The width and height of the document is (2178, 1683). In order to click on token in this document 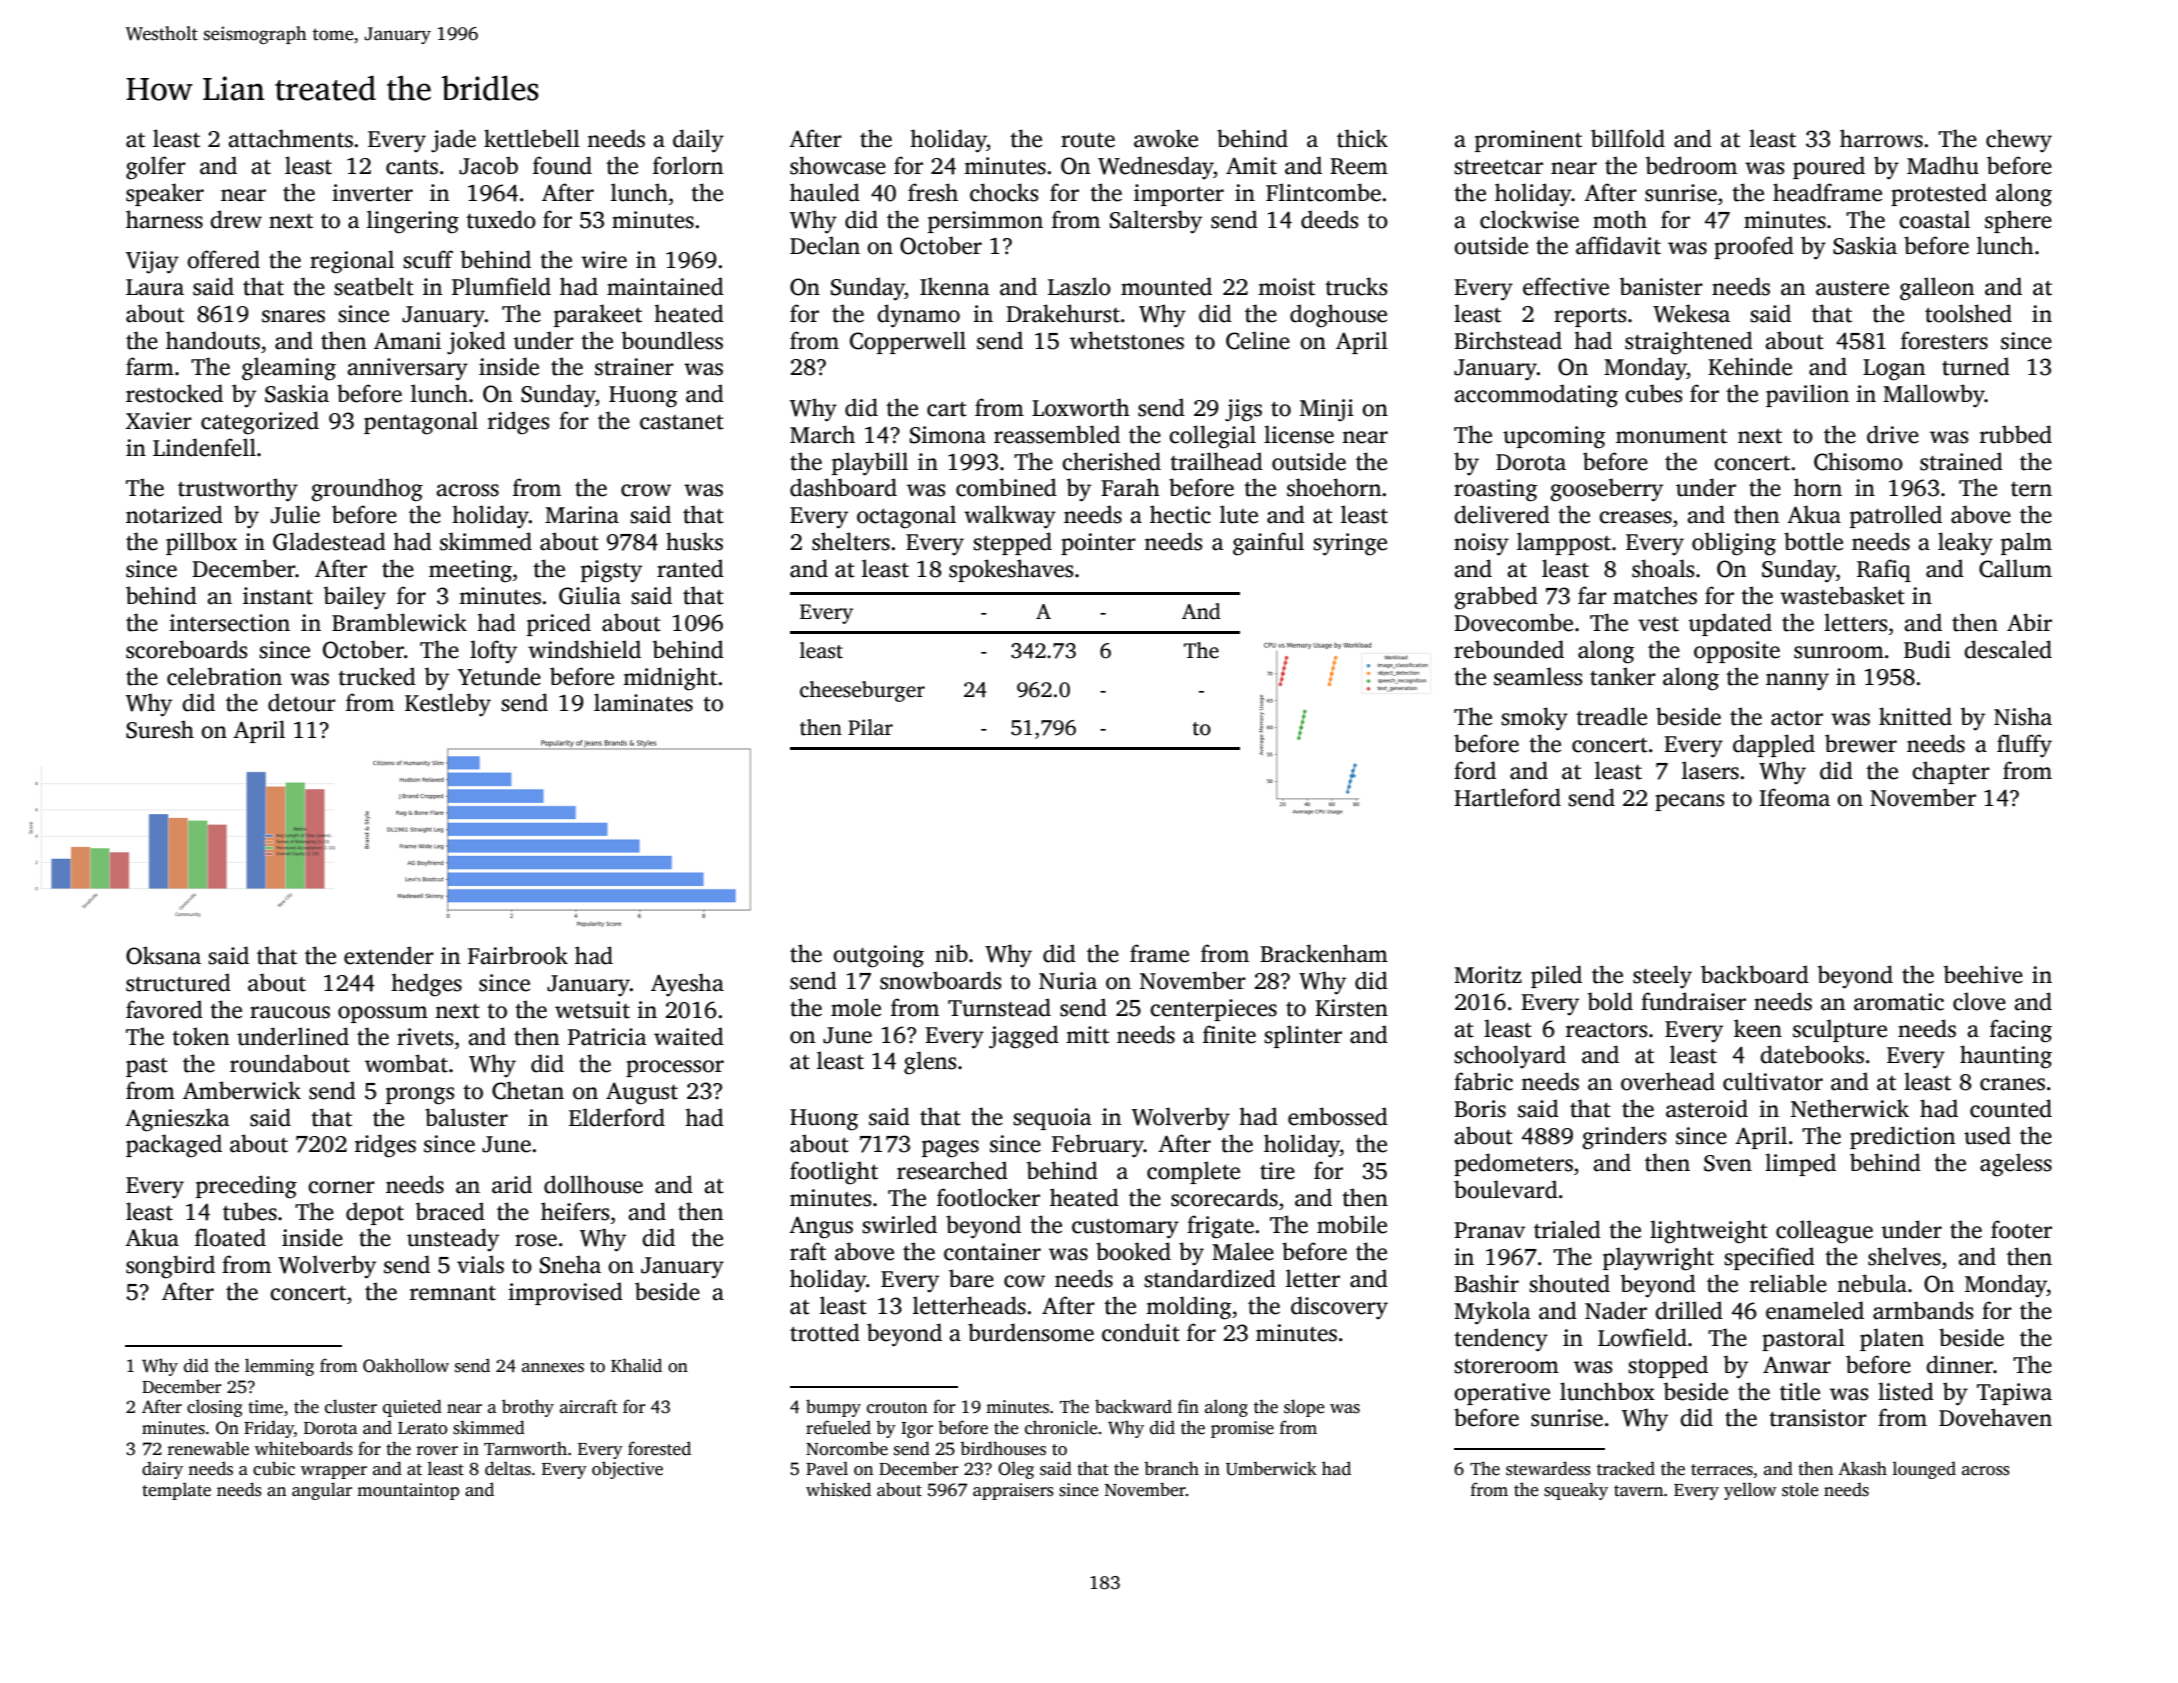, I will do `click(200, 1036)`.
